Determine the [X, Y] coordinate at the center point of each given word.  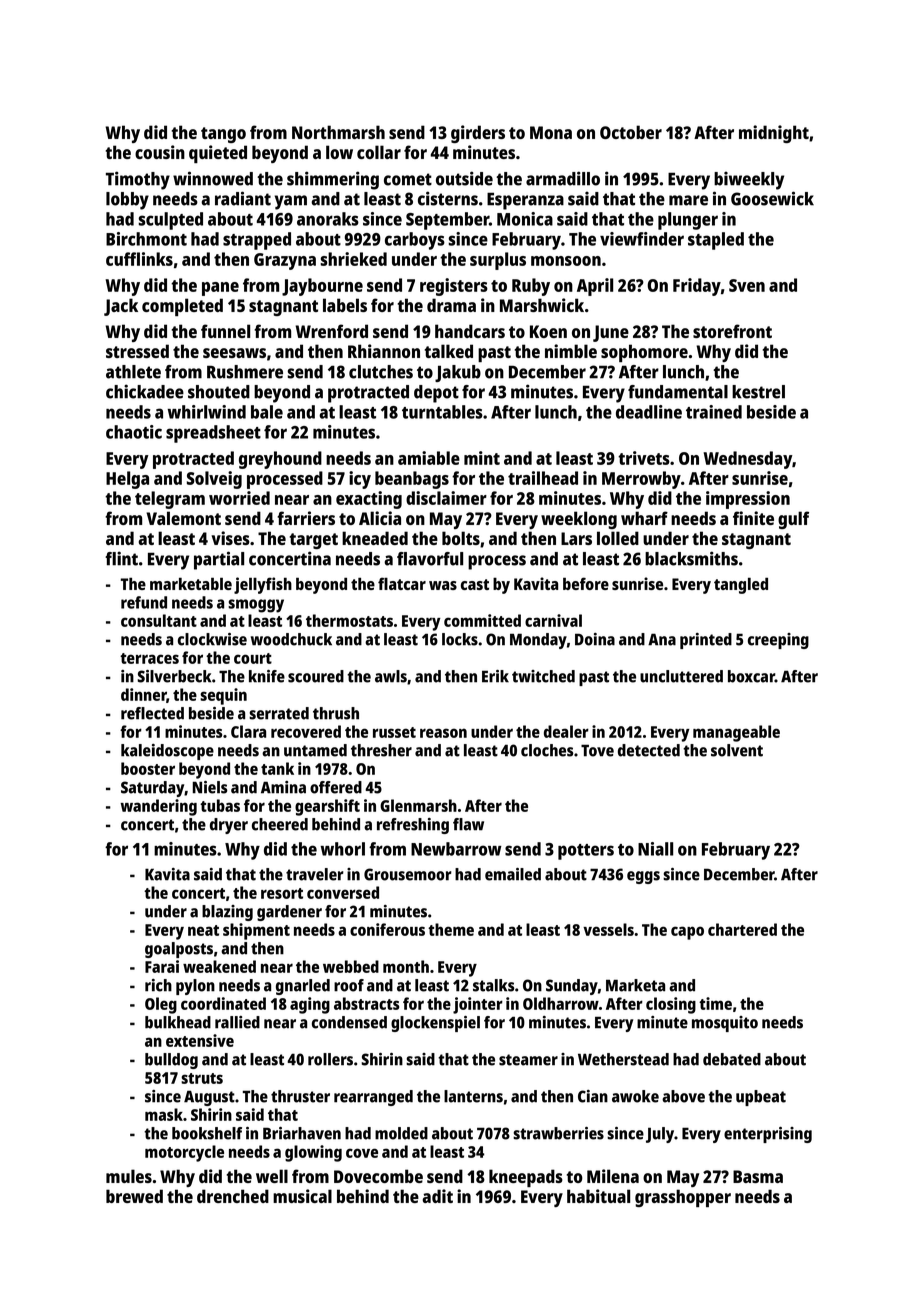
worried [239, 498]
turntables [442, 412]
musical [302, 1196]
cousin [160, 152]
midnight [774, 134]
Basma [758, 1176]
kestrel [758, 392]
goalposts [179, 950]
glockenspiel [435, 1024]
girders [478, 134]
